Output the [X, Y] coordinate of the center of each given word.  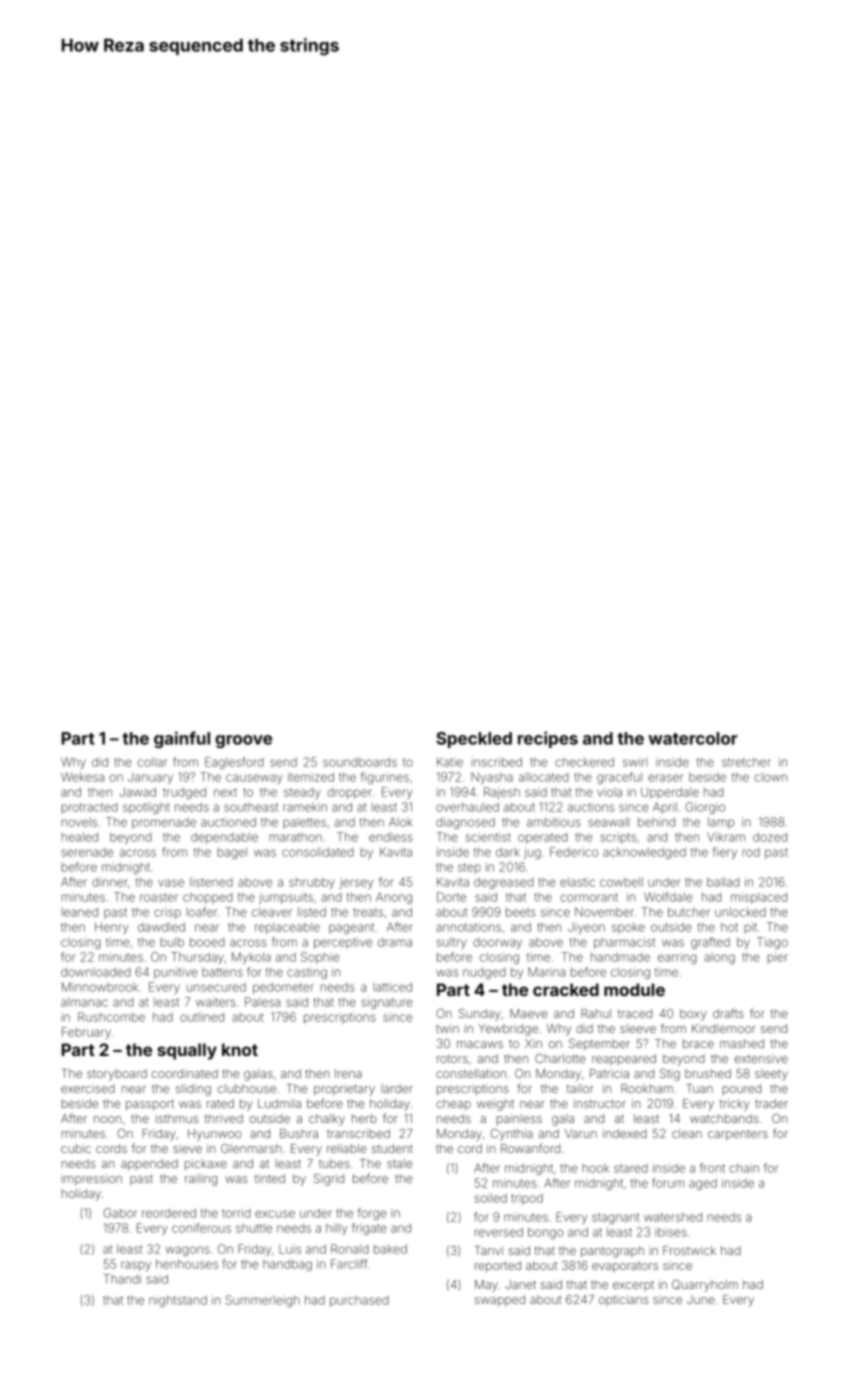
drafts [728, 1013]
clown [770, 777]
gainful [182, 739]
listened [211, 882]
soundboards [360, 762]
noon [107, 1119]
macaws [480, 1044]
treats [368, 912]
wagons [187, 1251]
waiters [215, 1002]
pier [778, 958]
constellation [471, 1073]
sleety [771, 1075]
